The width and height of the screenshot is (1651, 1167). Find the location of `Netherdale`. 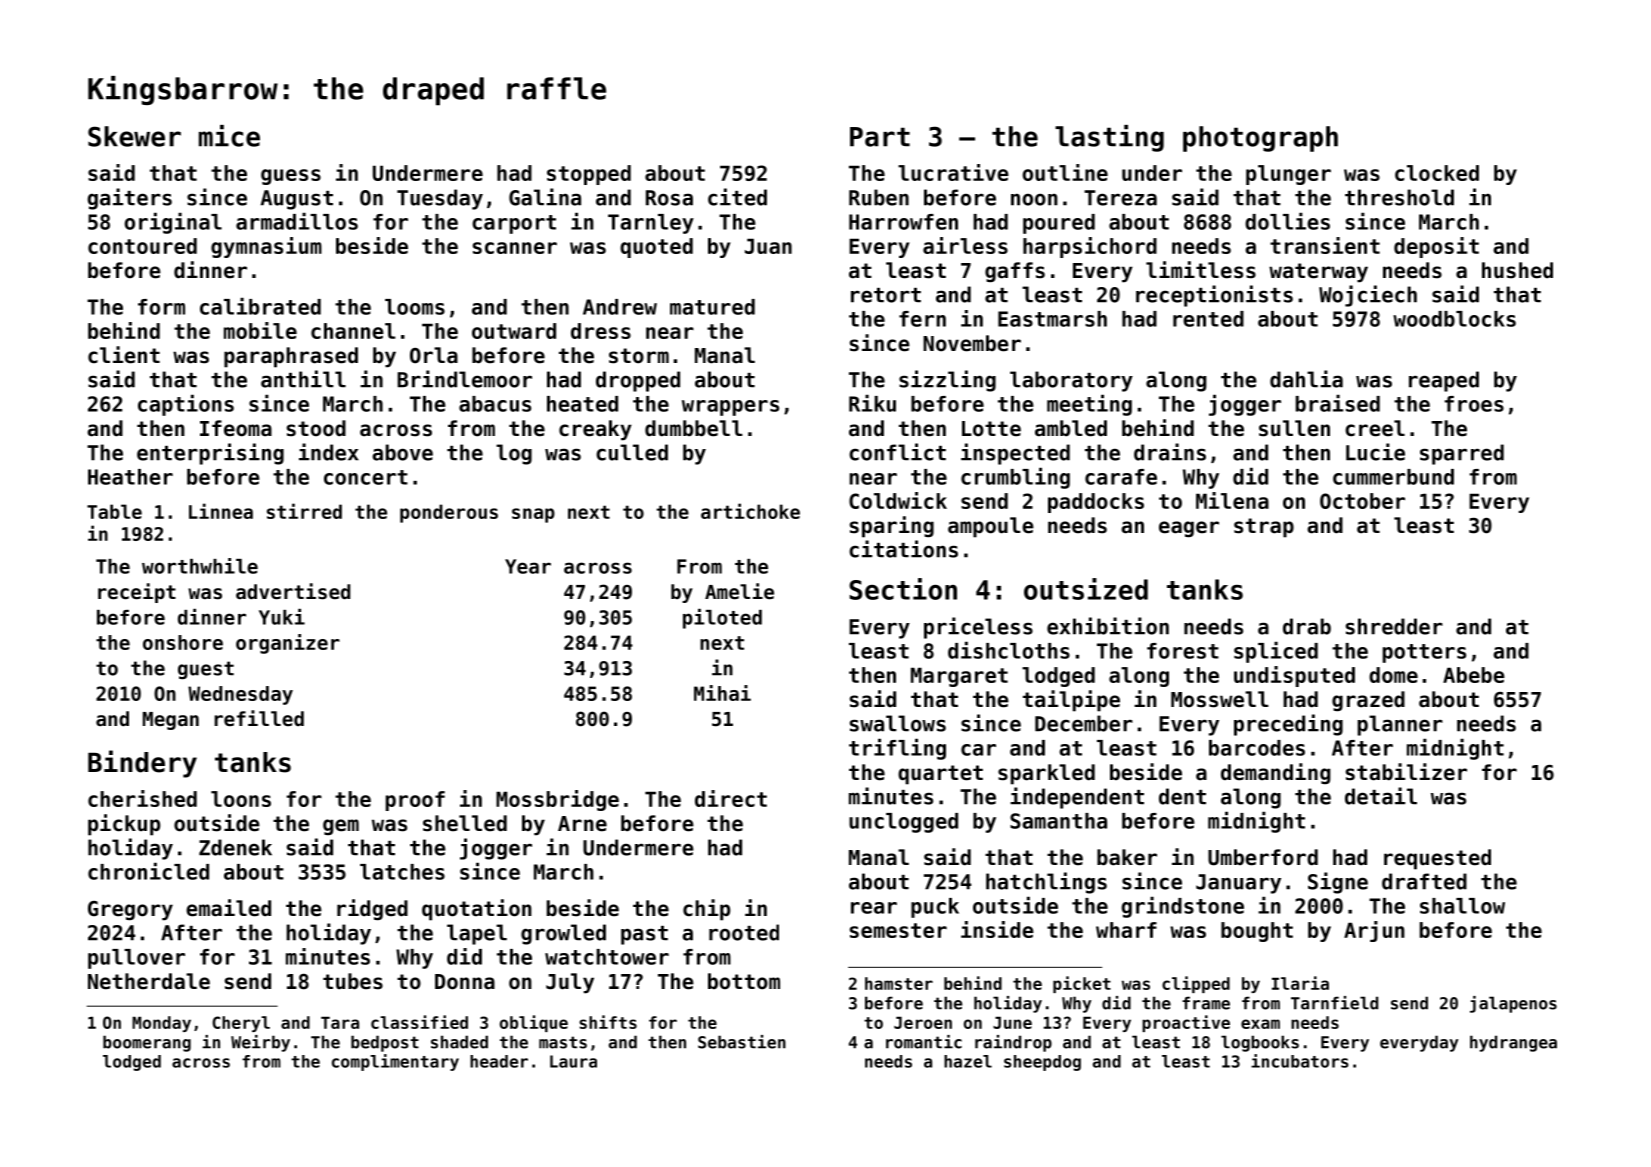

Netherdale is located at coordinates (149, 981).
